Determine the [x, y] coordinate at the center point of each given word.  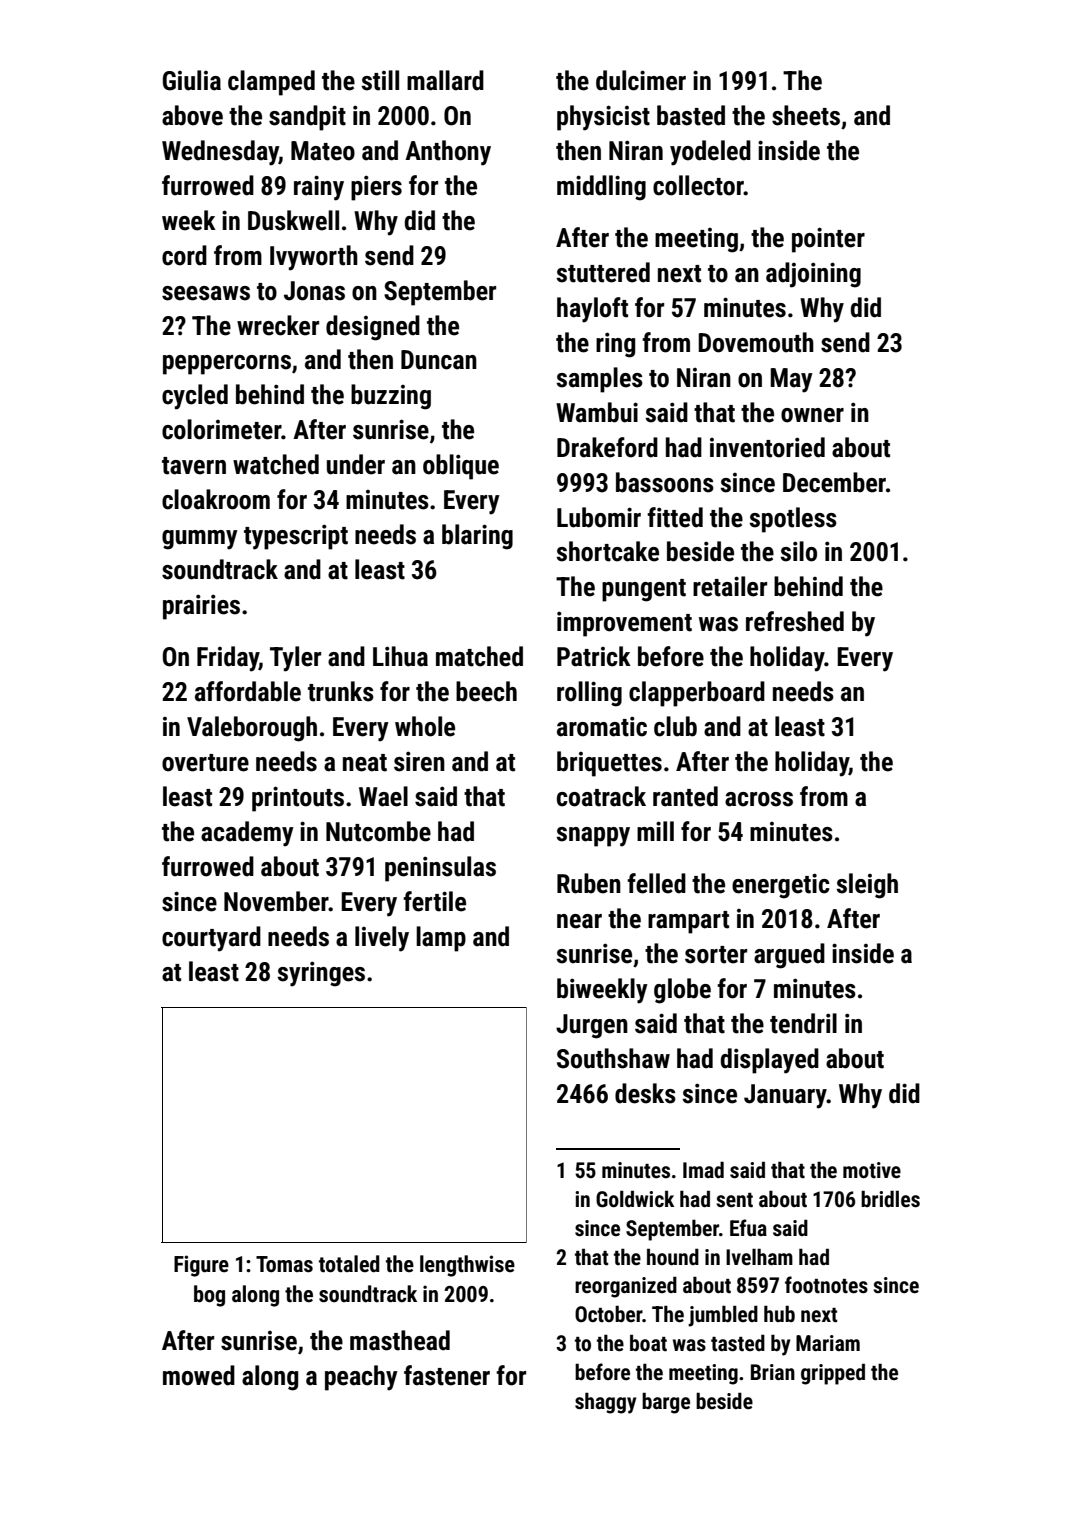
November [276, 901]
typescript [296, 537]
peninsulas [440, 869]
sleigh [867, 886]
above [192, 115]
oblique [461, 467]
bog [209, 1296]
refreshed [795, 621]
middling [601, 188]
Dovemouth [756, 342]
